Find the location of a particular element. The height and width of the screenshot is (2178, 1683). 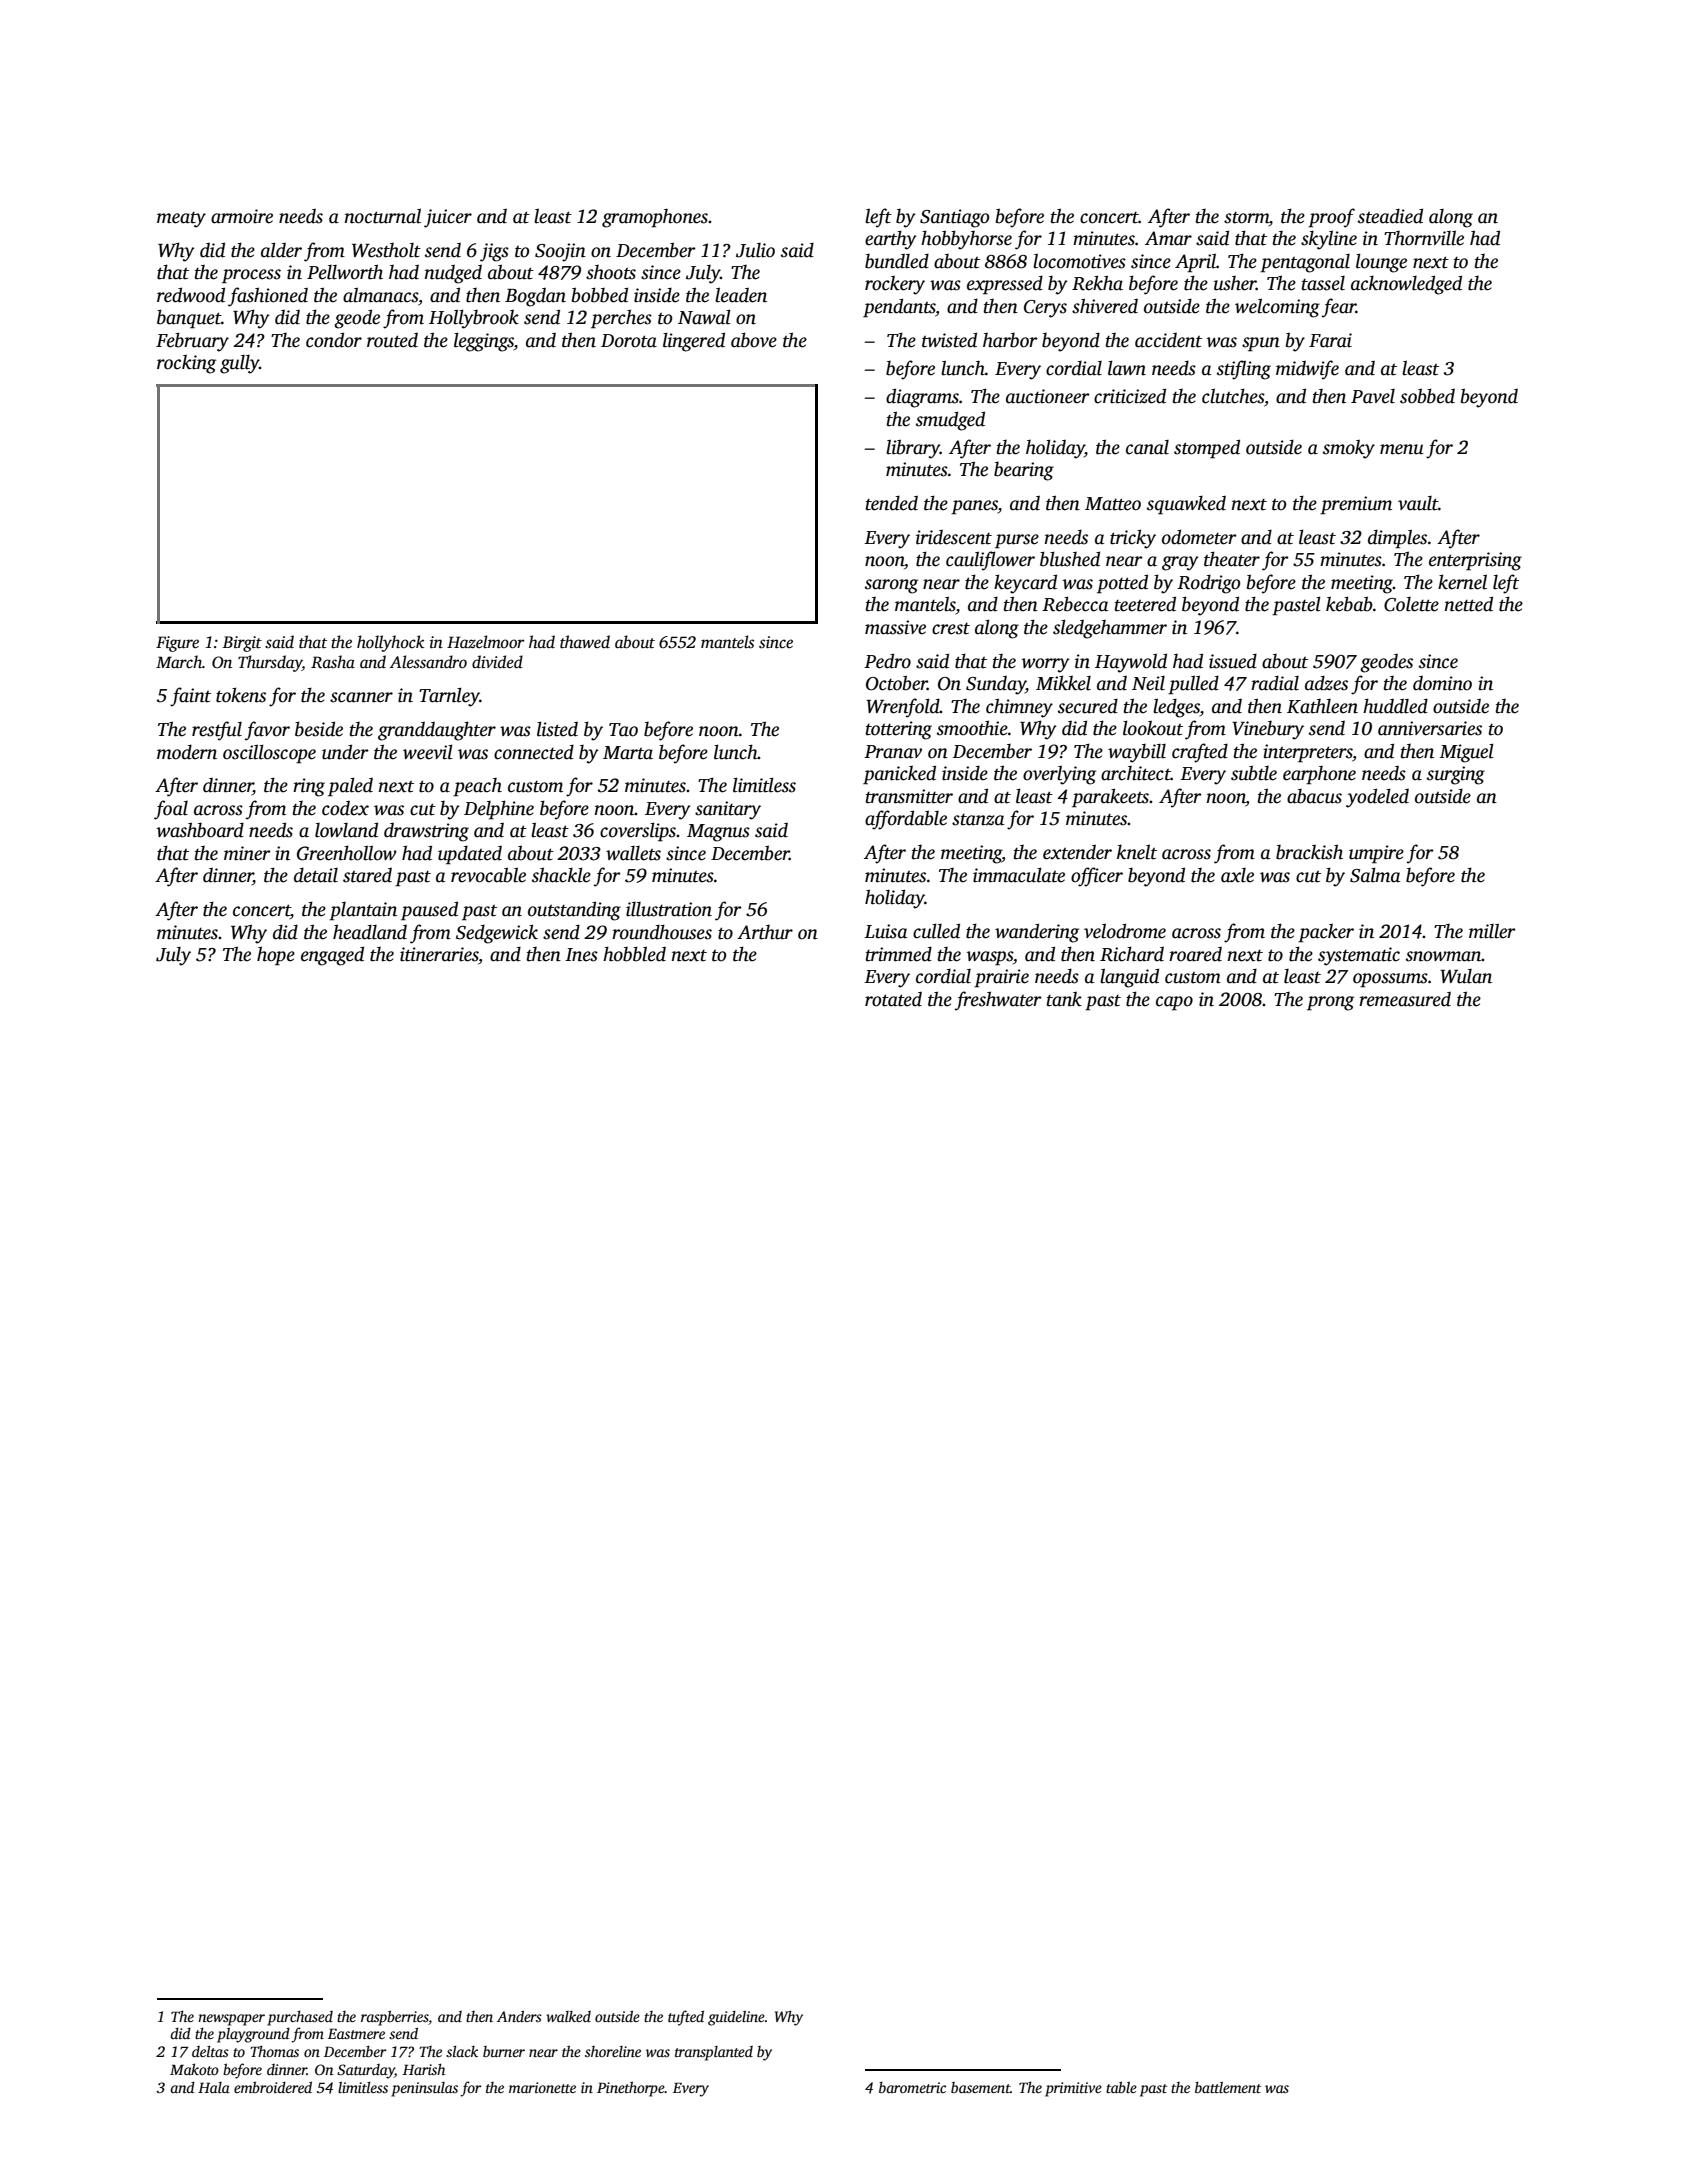

transmitter is located at coordinates (909, 796).
